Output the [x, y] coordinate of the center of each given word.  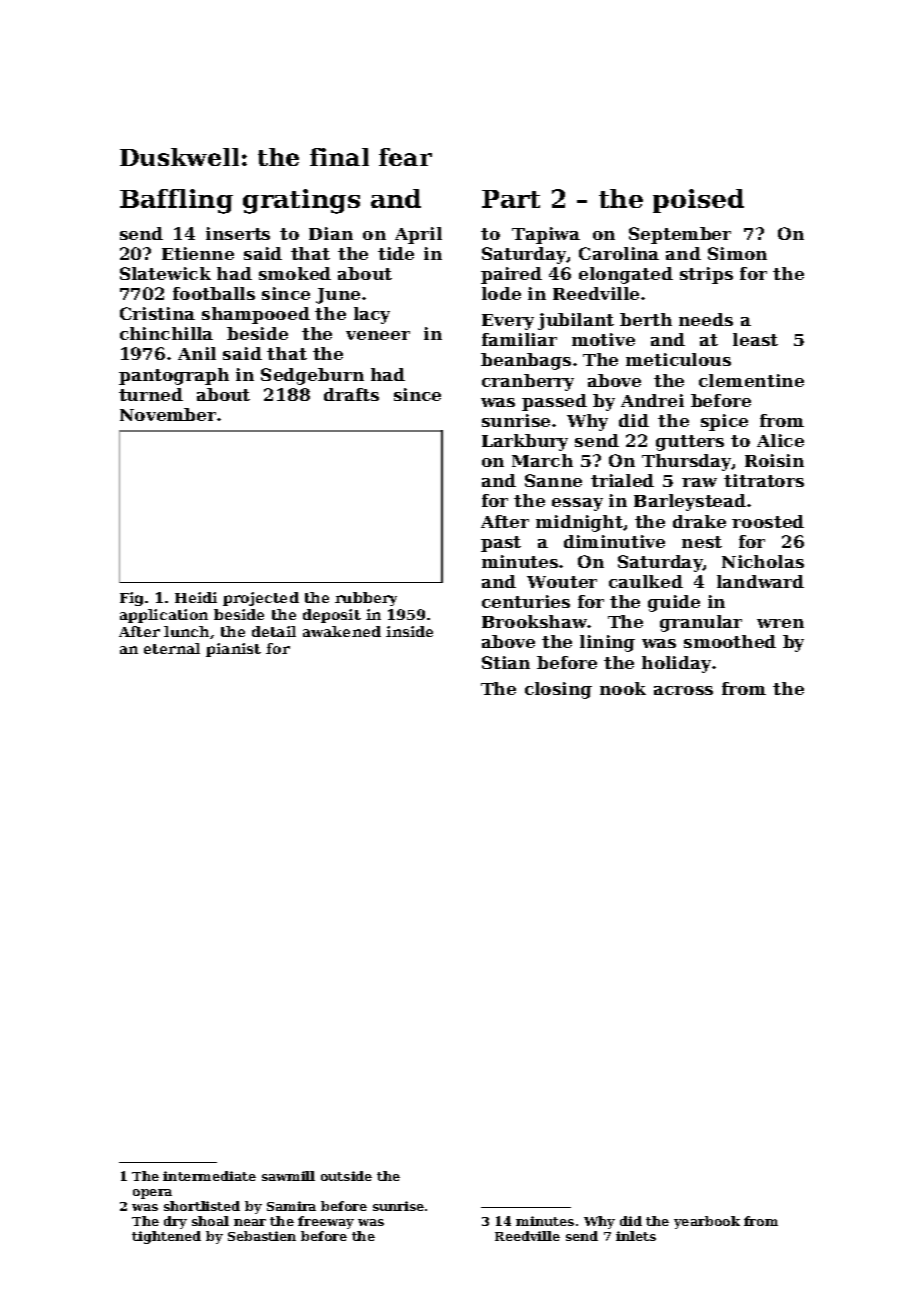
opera [152, 1194]
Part [511, 199]
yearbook [707, 1222]
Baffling [176, 201]
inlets [636, 1236]
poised [698, 201]
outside [346, 1176]
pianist [233, 650]
